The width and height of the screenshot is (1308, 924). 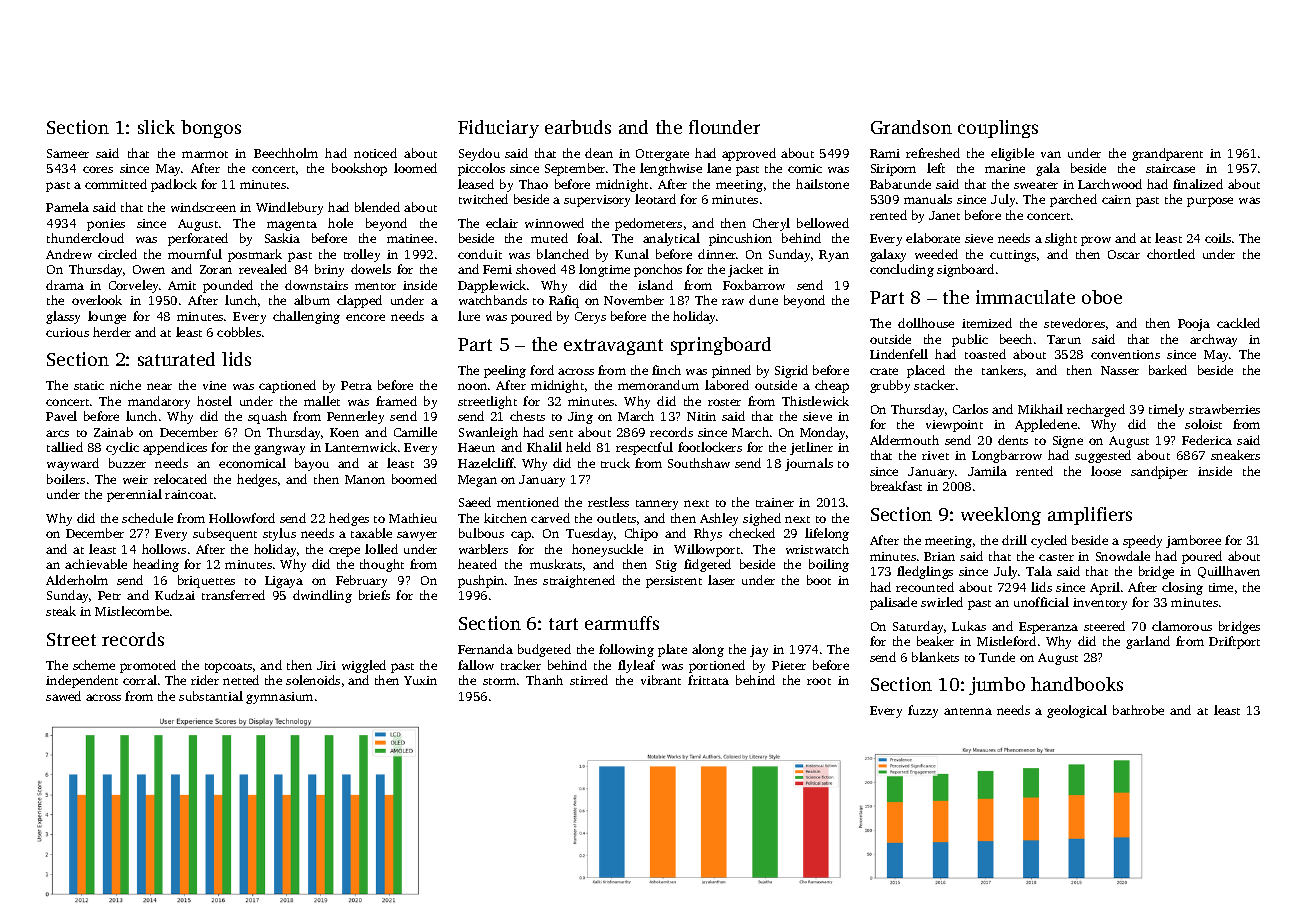 What do you see at coordinates (933, 238) in the screenshot?
I see `elaborate` at bounding box center [933, 238].
